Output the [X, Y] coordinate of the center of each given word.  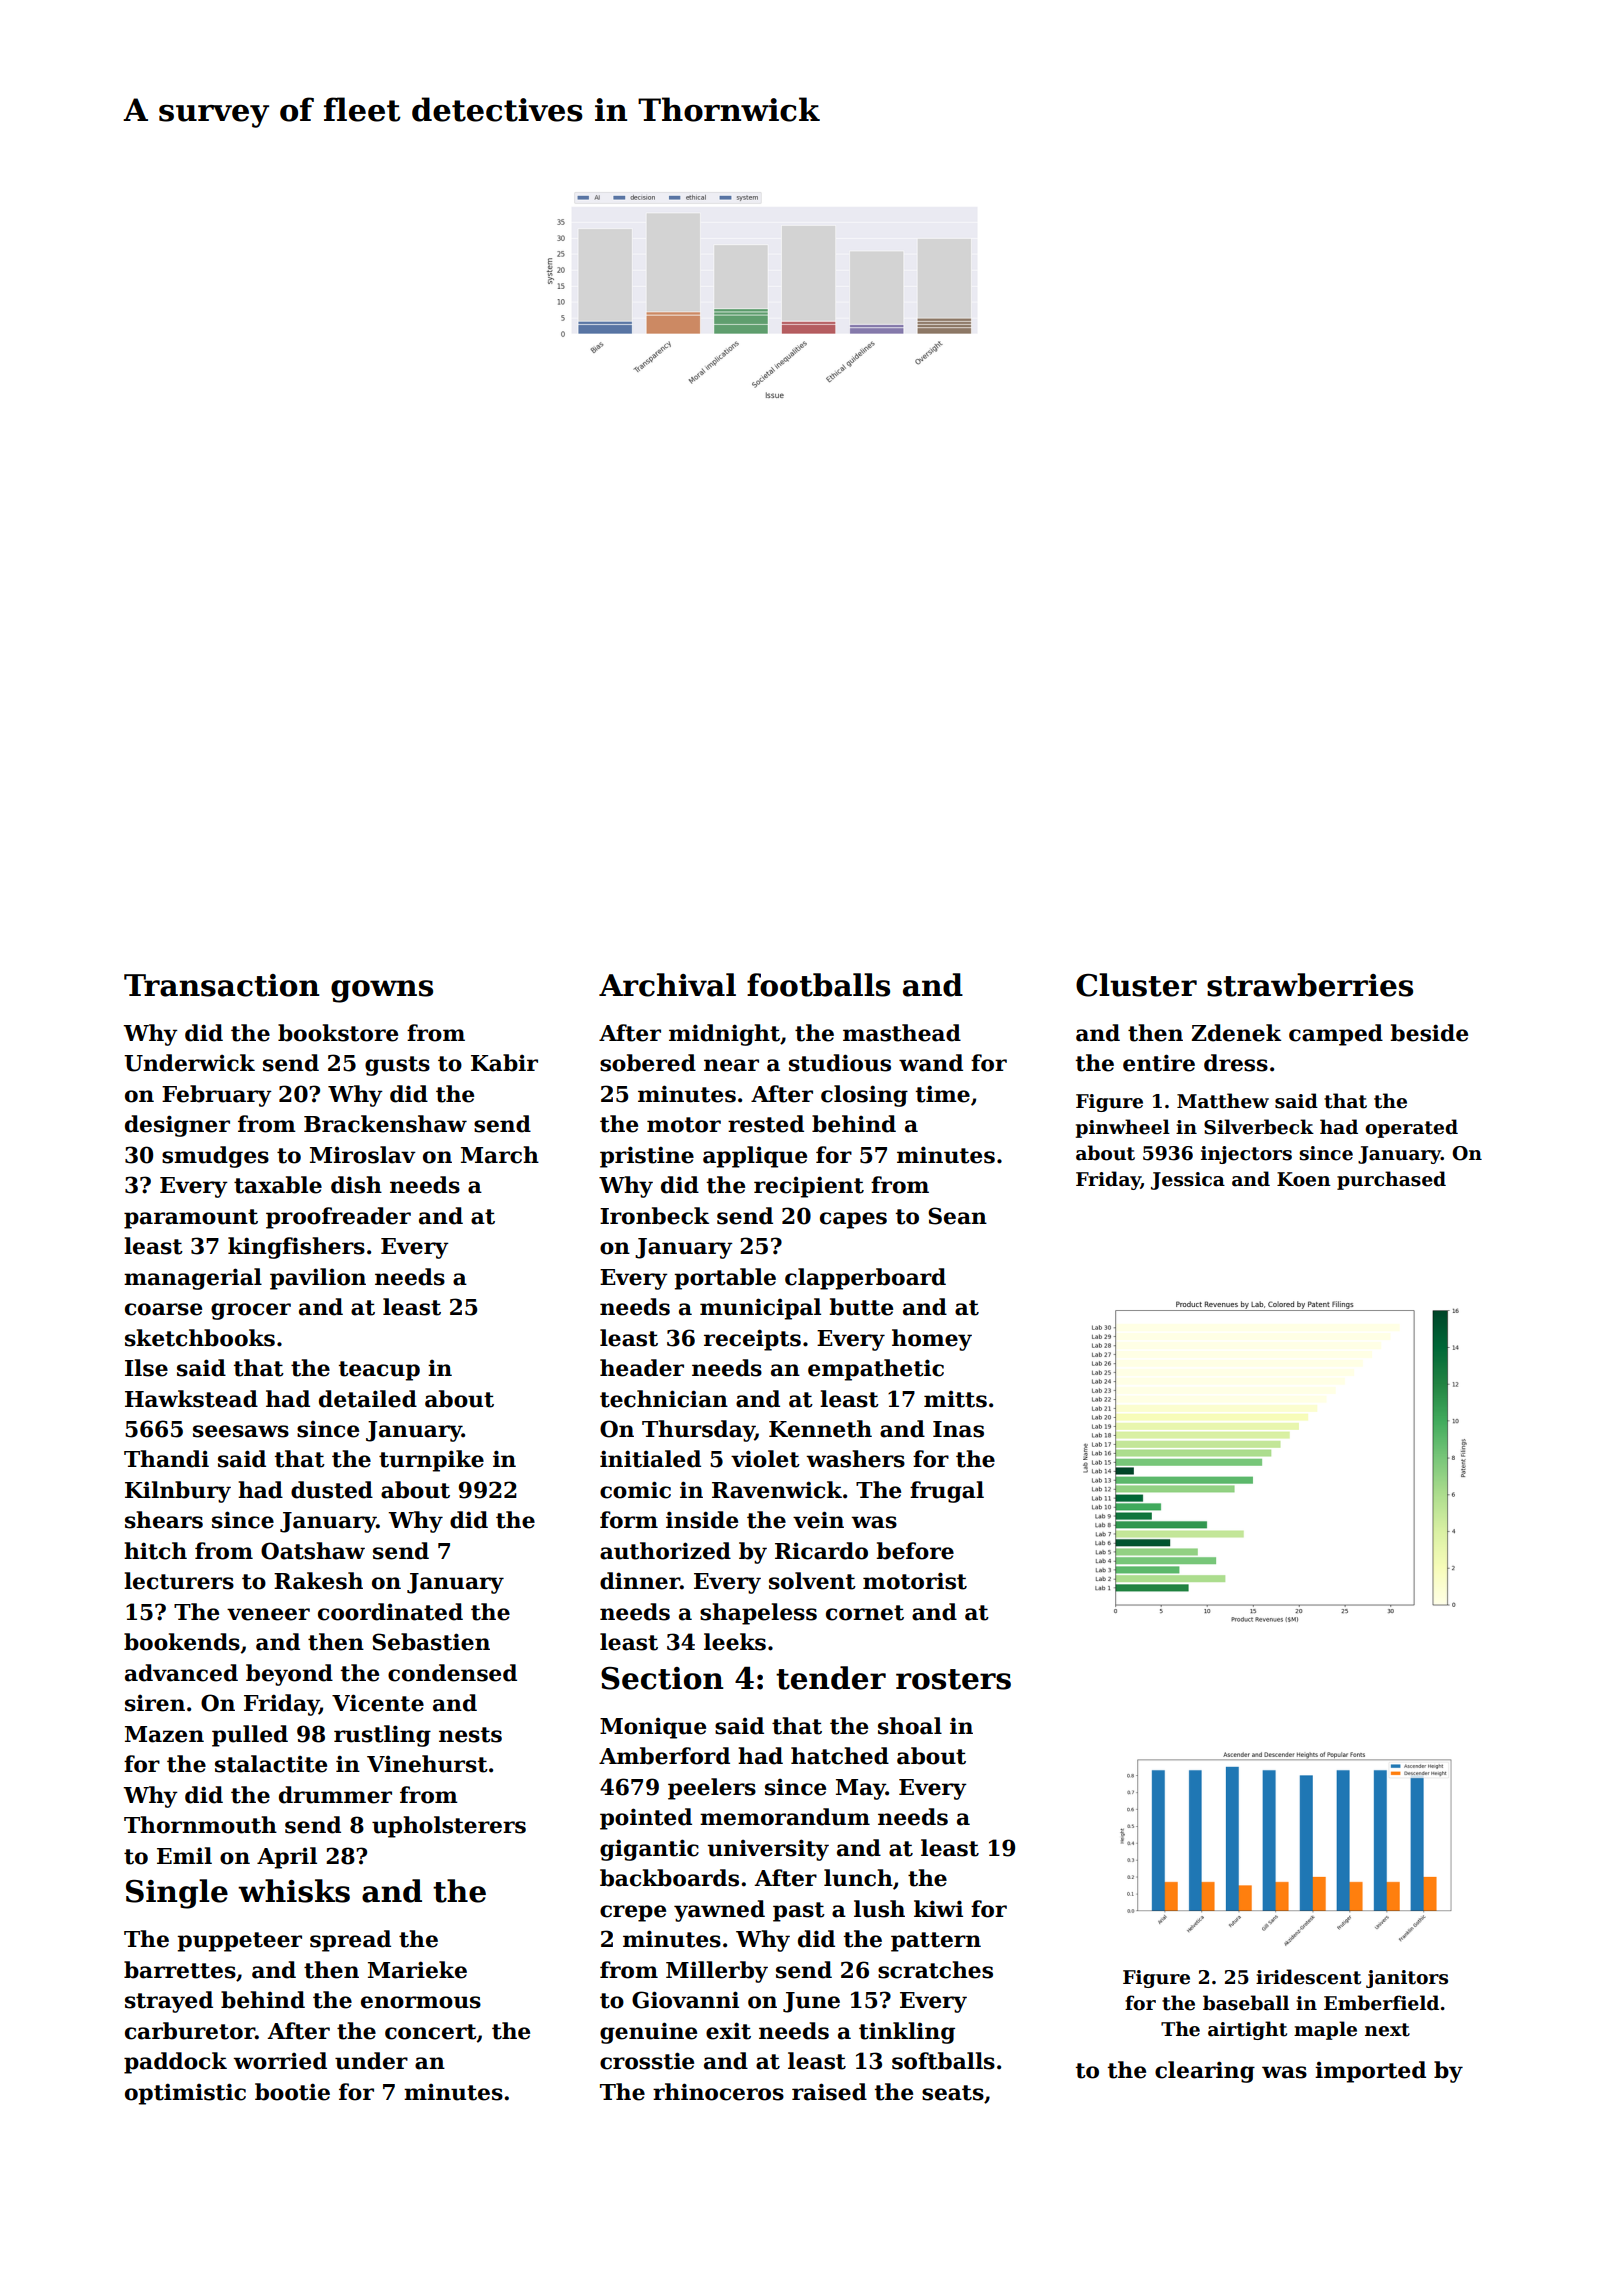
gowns [382, 991]
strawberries [1310, 985]
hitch [155, 1551]
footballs [818, 985]
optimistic [185, 2094]
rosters [953, 1679]
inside [702, 1520]
